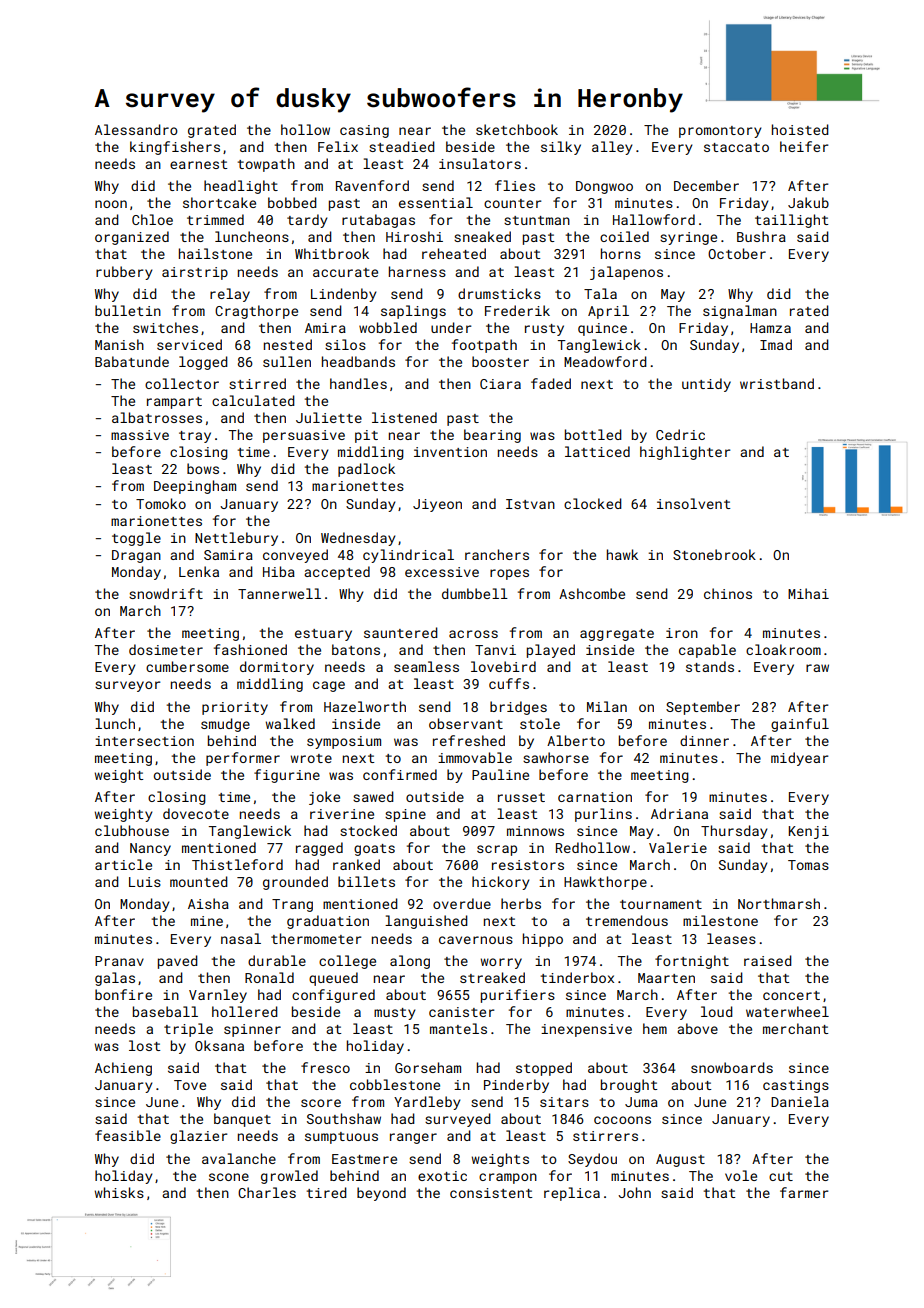 This screenshot has height=1308, width=924. I want to click on lost, so click(144, 1045).
